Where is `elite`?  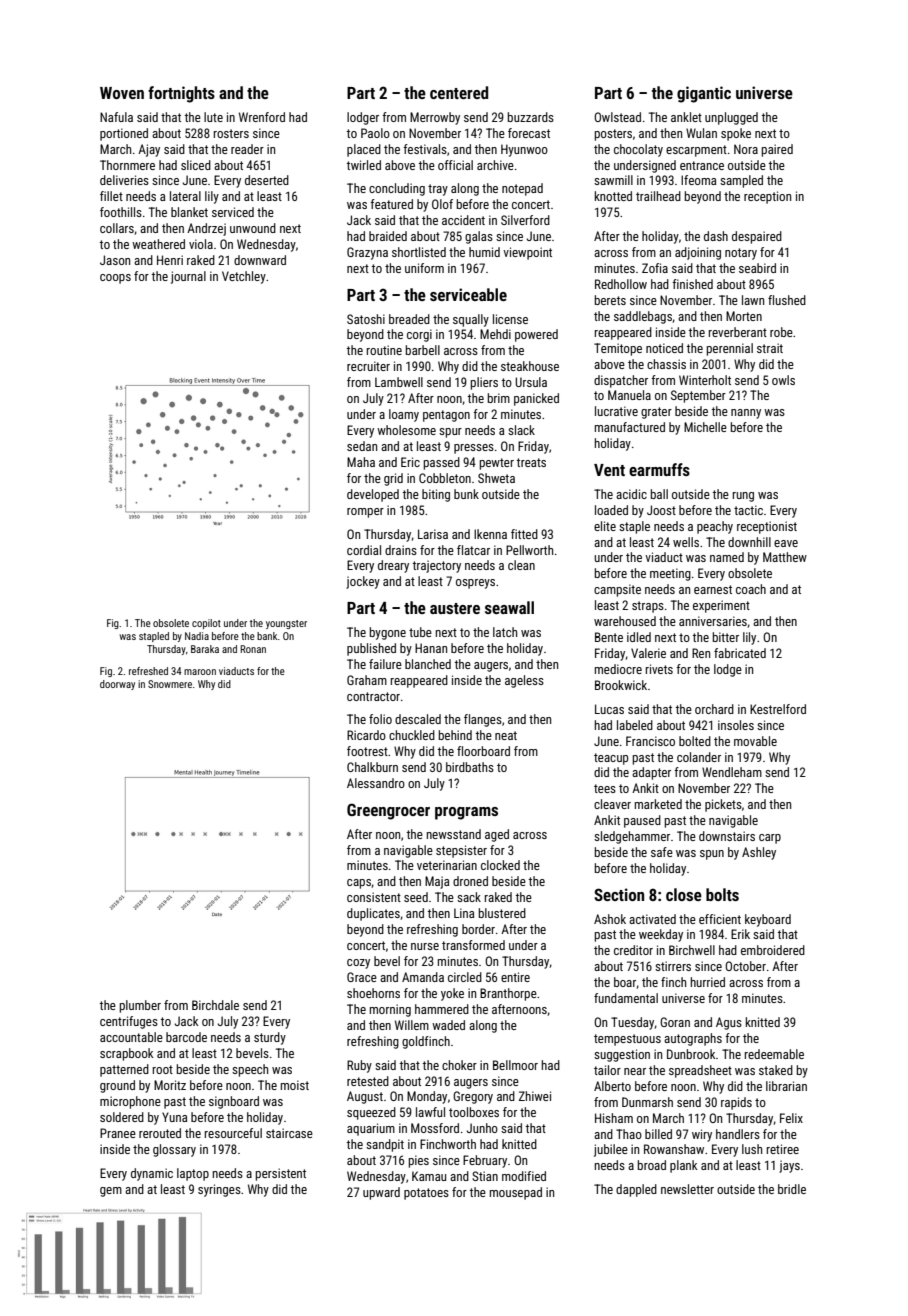 elite is located at coordinates (605, 526).
